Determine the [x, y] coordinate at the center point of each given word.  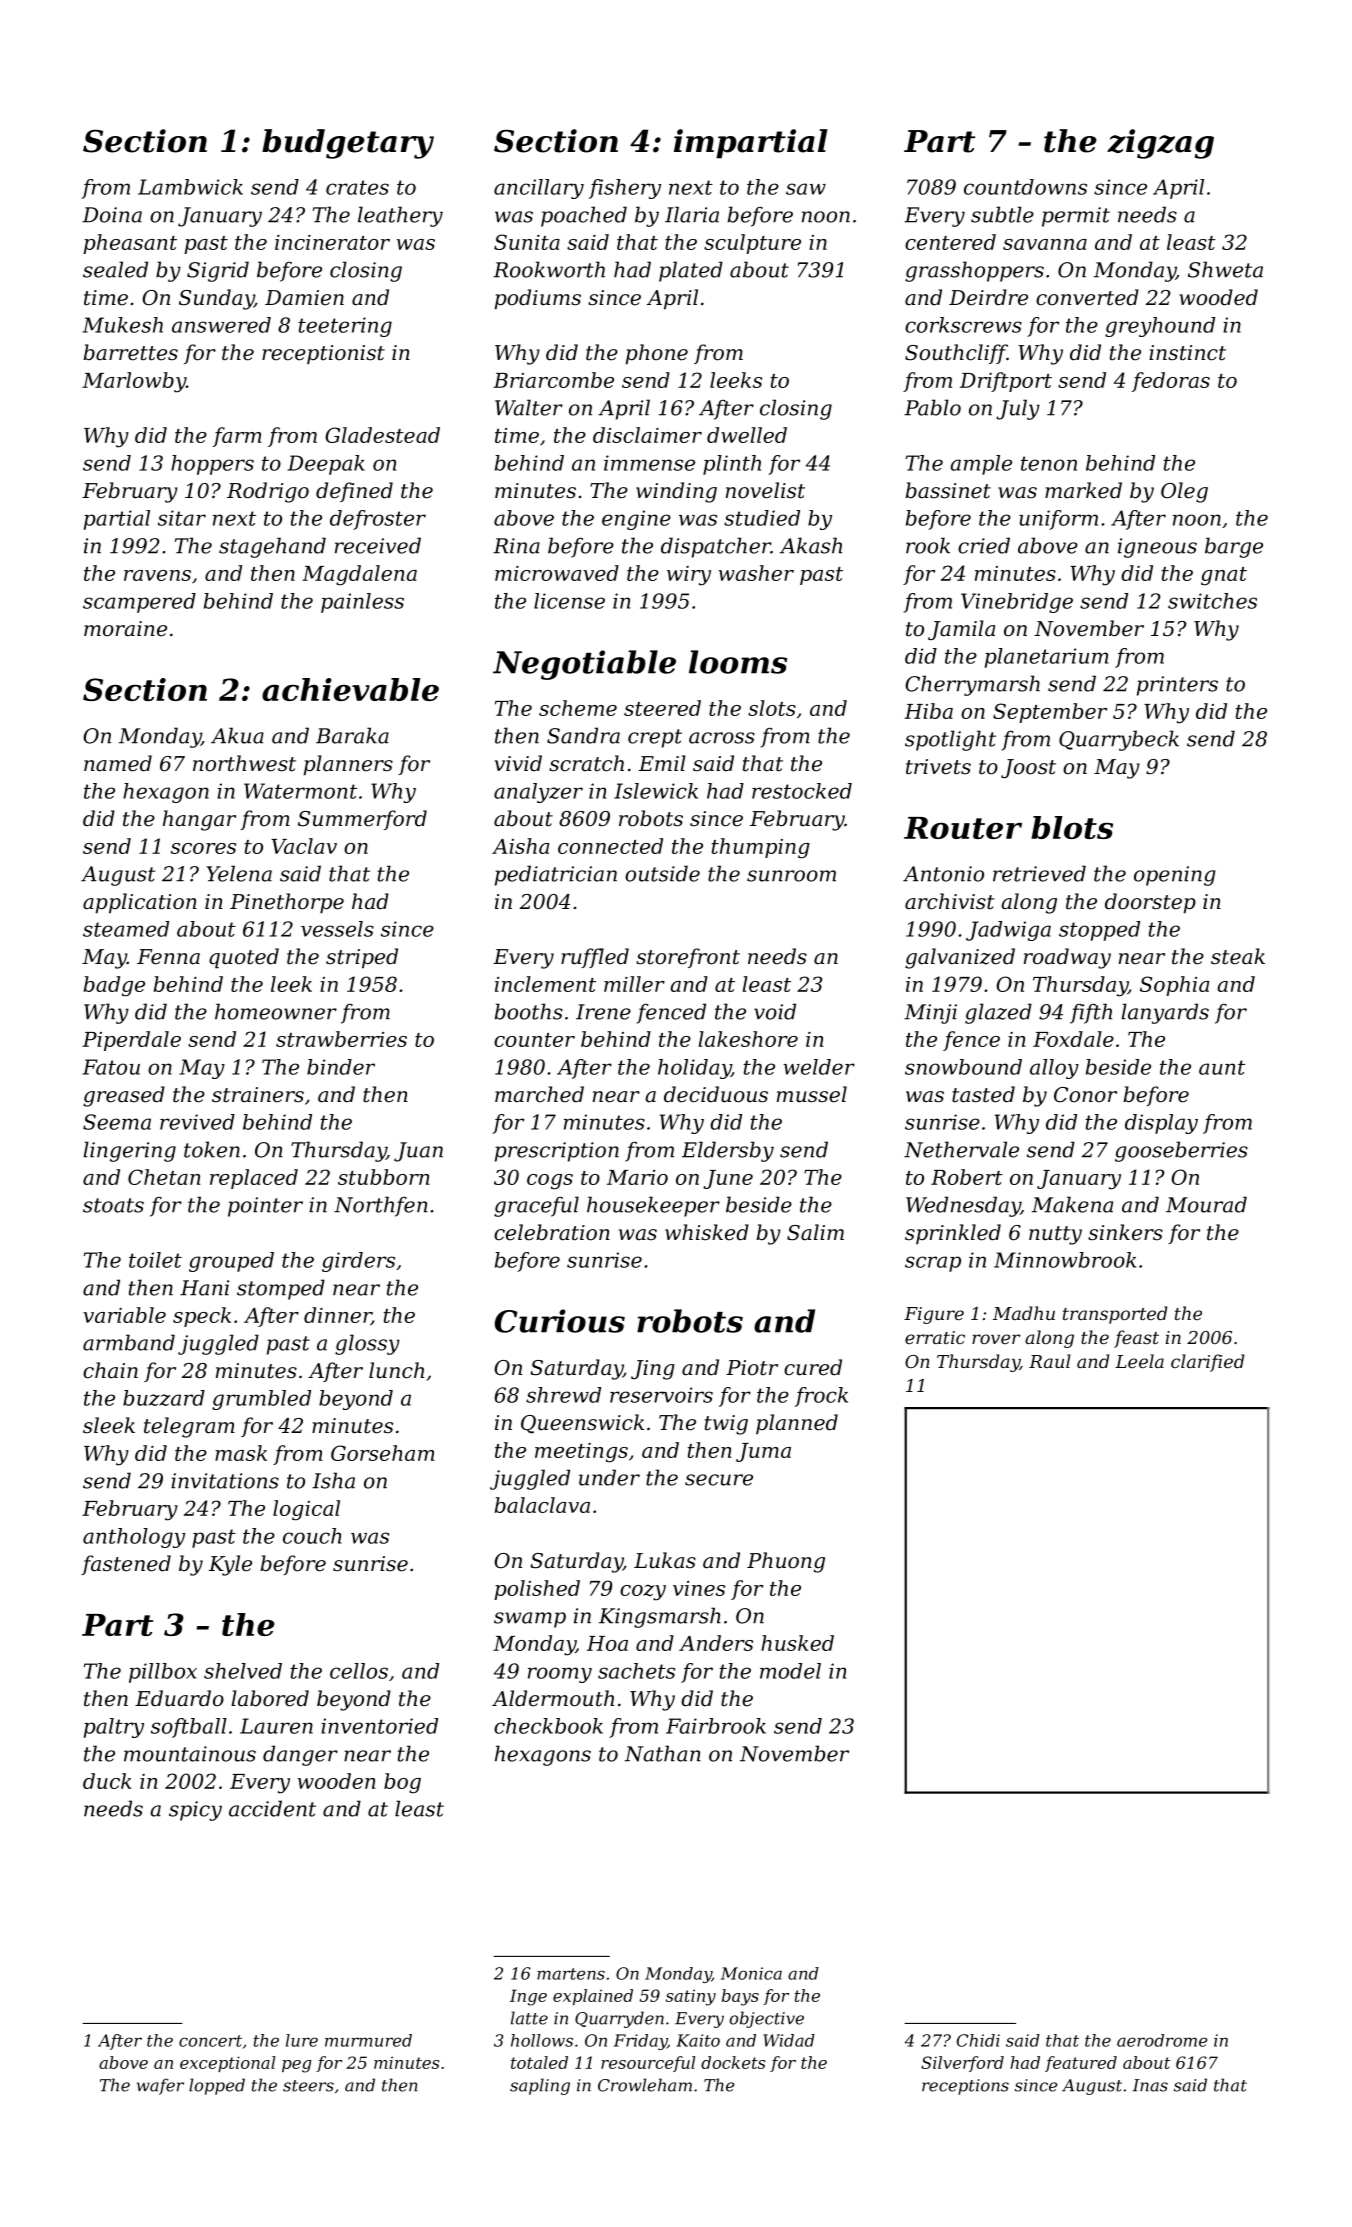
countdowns [1025, 187]
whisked [707, 1232]
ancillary [539, 189]
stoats [113, 1205]
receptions [965, 2087]
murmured [368, 2040]
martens [571, 1974]
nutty [1055, 1235]
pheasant [130, 244]
